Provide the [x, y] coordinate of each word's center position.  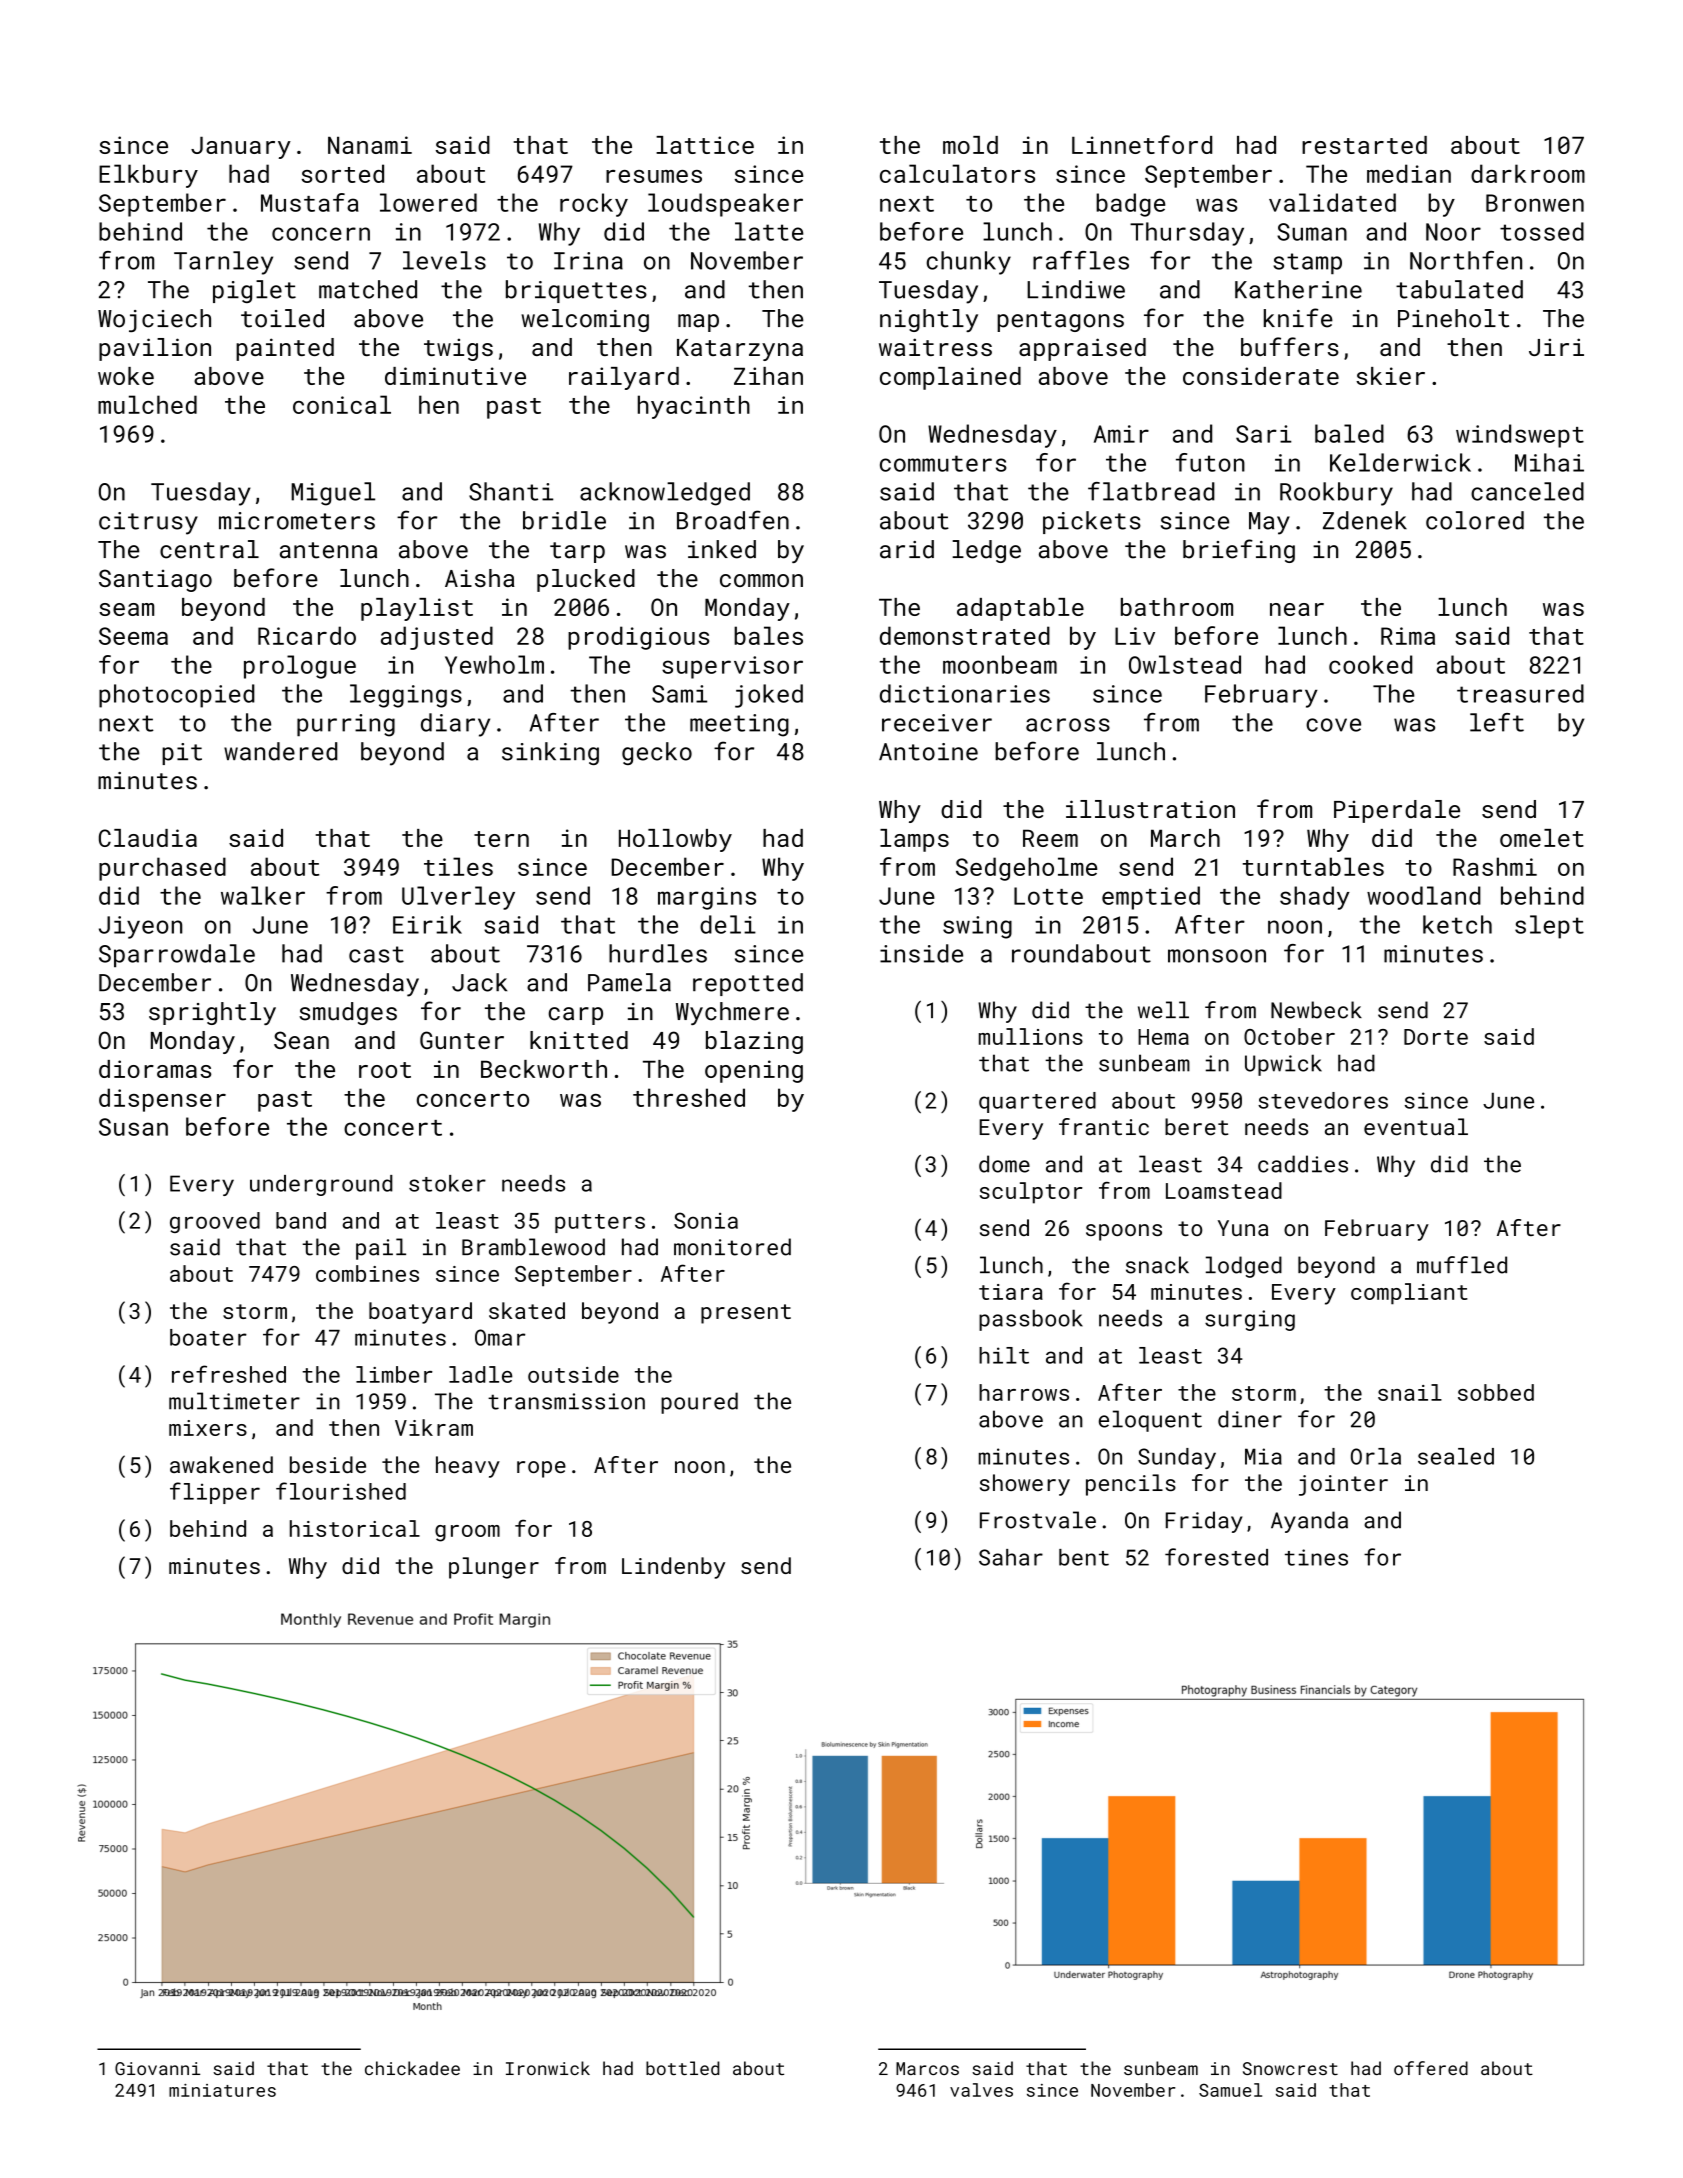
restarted [1364, 145]
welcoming [585, 320]
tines [1316, 1557]
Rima [1408, 636]
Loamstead [1224, 1190]
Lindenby [673, 1568]
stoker [447, 1183]
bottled [683, 2068]
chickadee [412, 2068]
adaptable [1020, 609]
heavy [468, 1467]
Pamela [629, 982]
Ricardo [307, 635]
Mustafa [310, 202]
